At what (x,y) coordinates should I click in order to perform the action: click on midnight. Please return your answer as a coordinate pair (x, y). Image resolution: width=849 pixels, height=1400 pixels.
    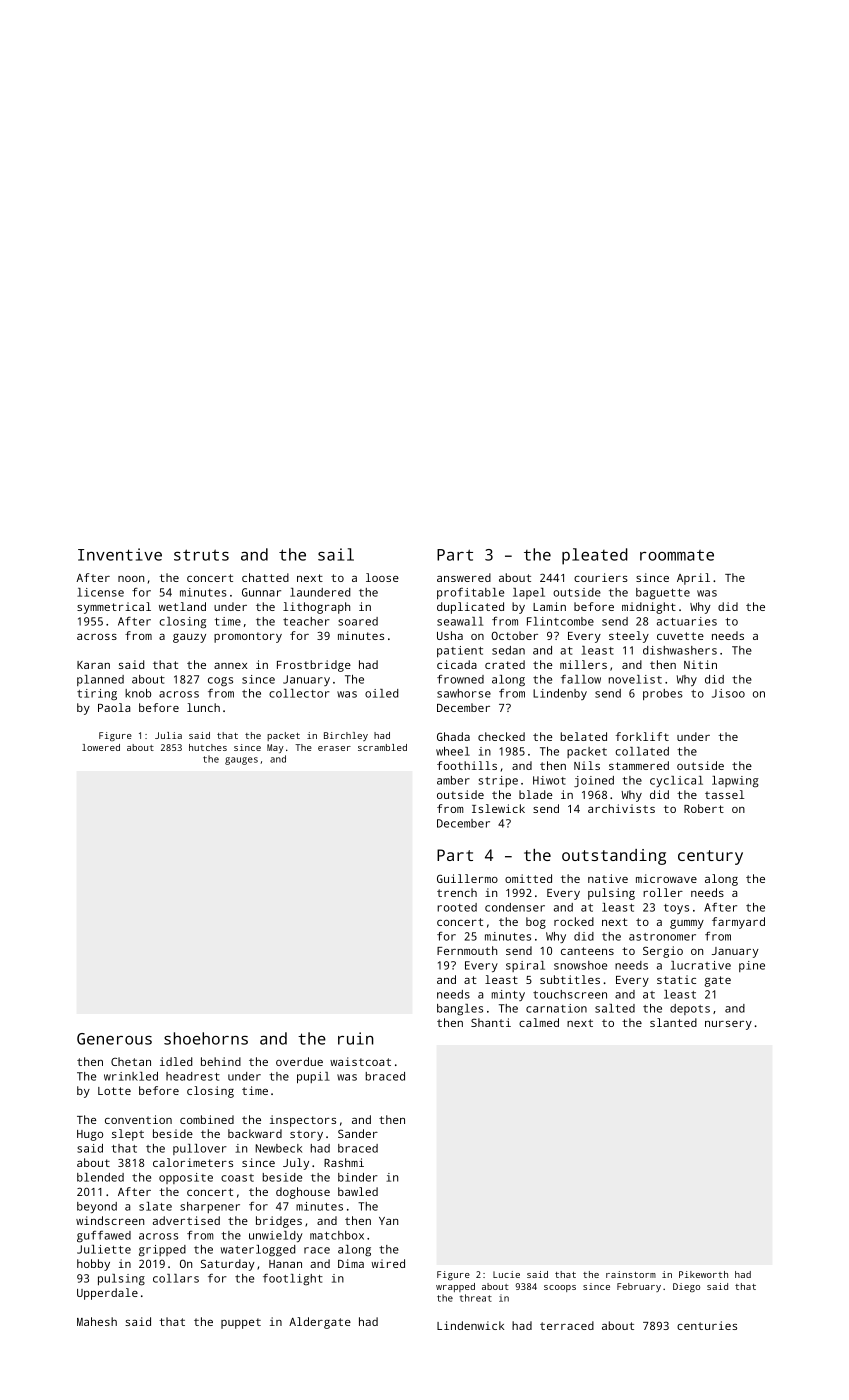
    Looking at the image, I should click on (649, 608).
